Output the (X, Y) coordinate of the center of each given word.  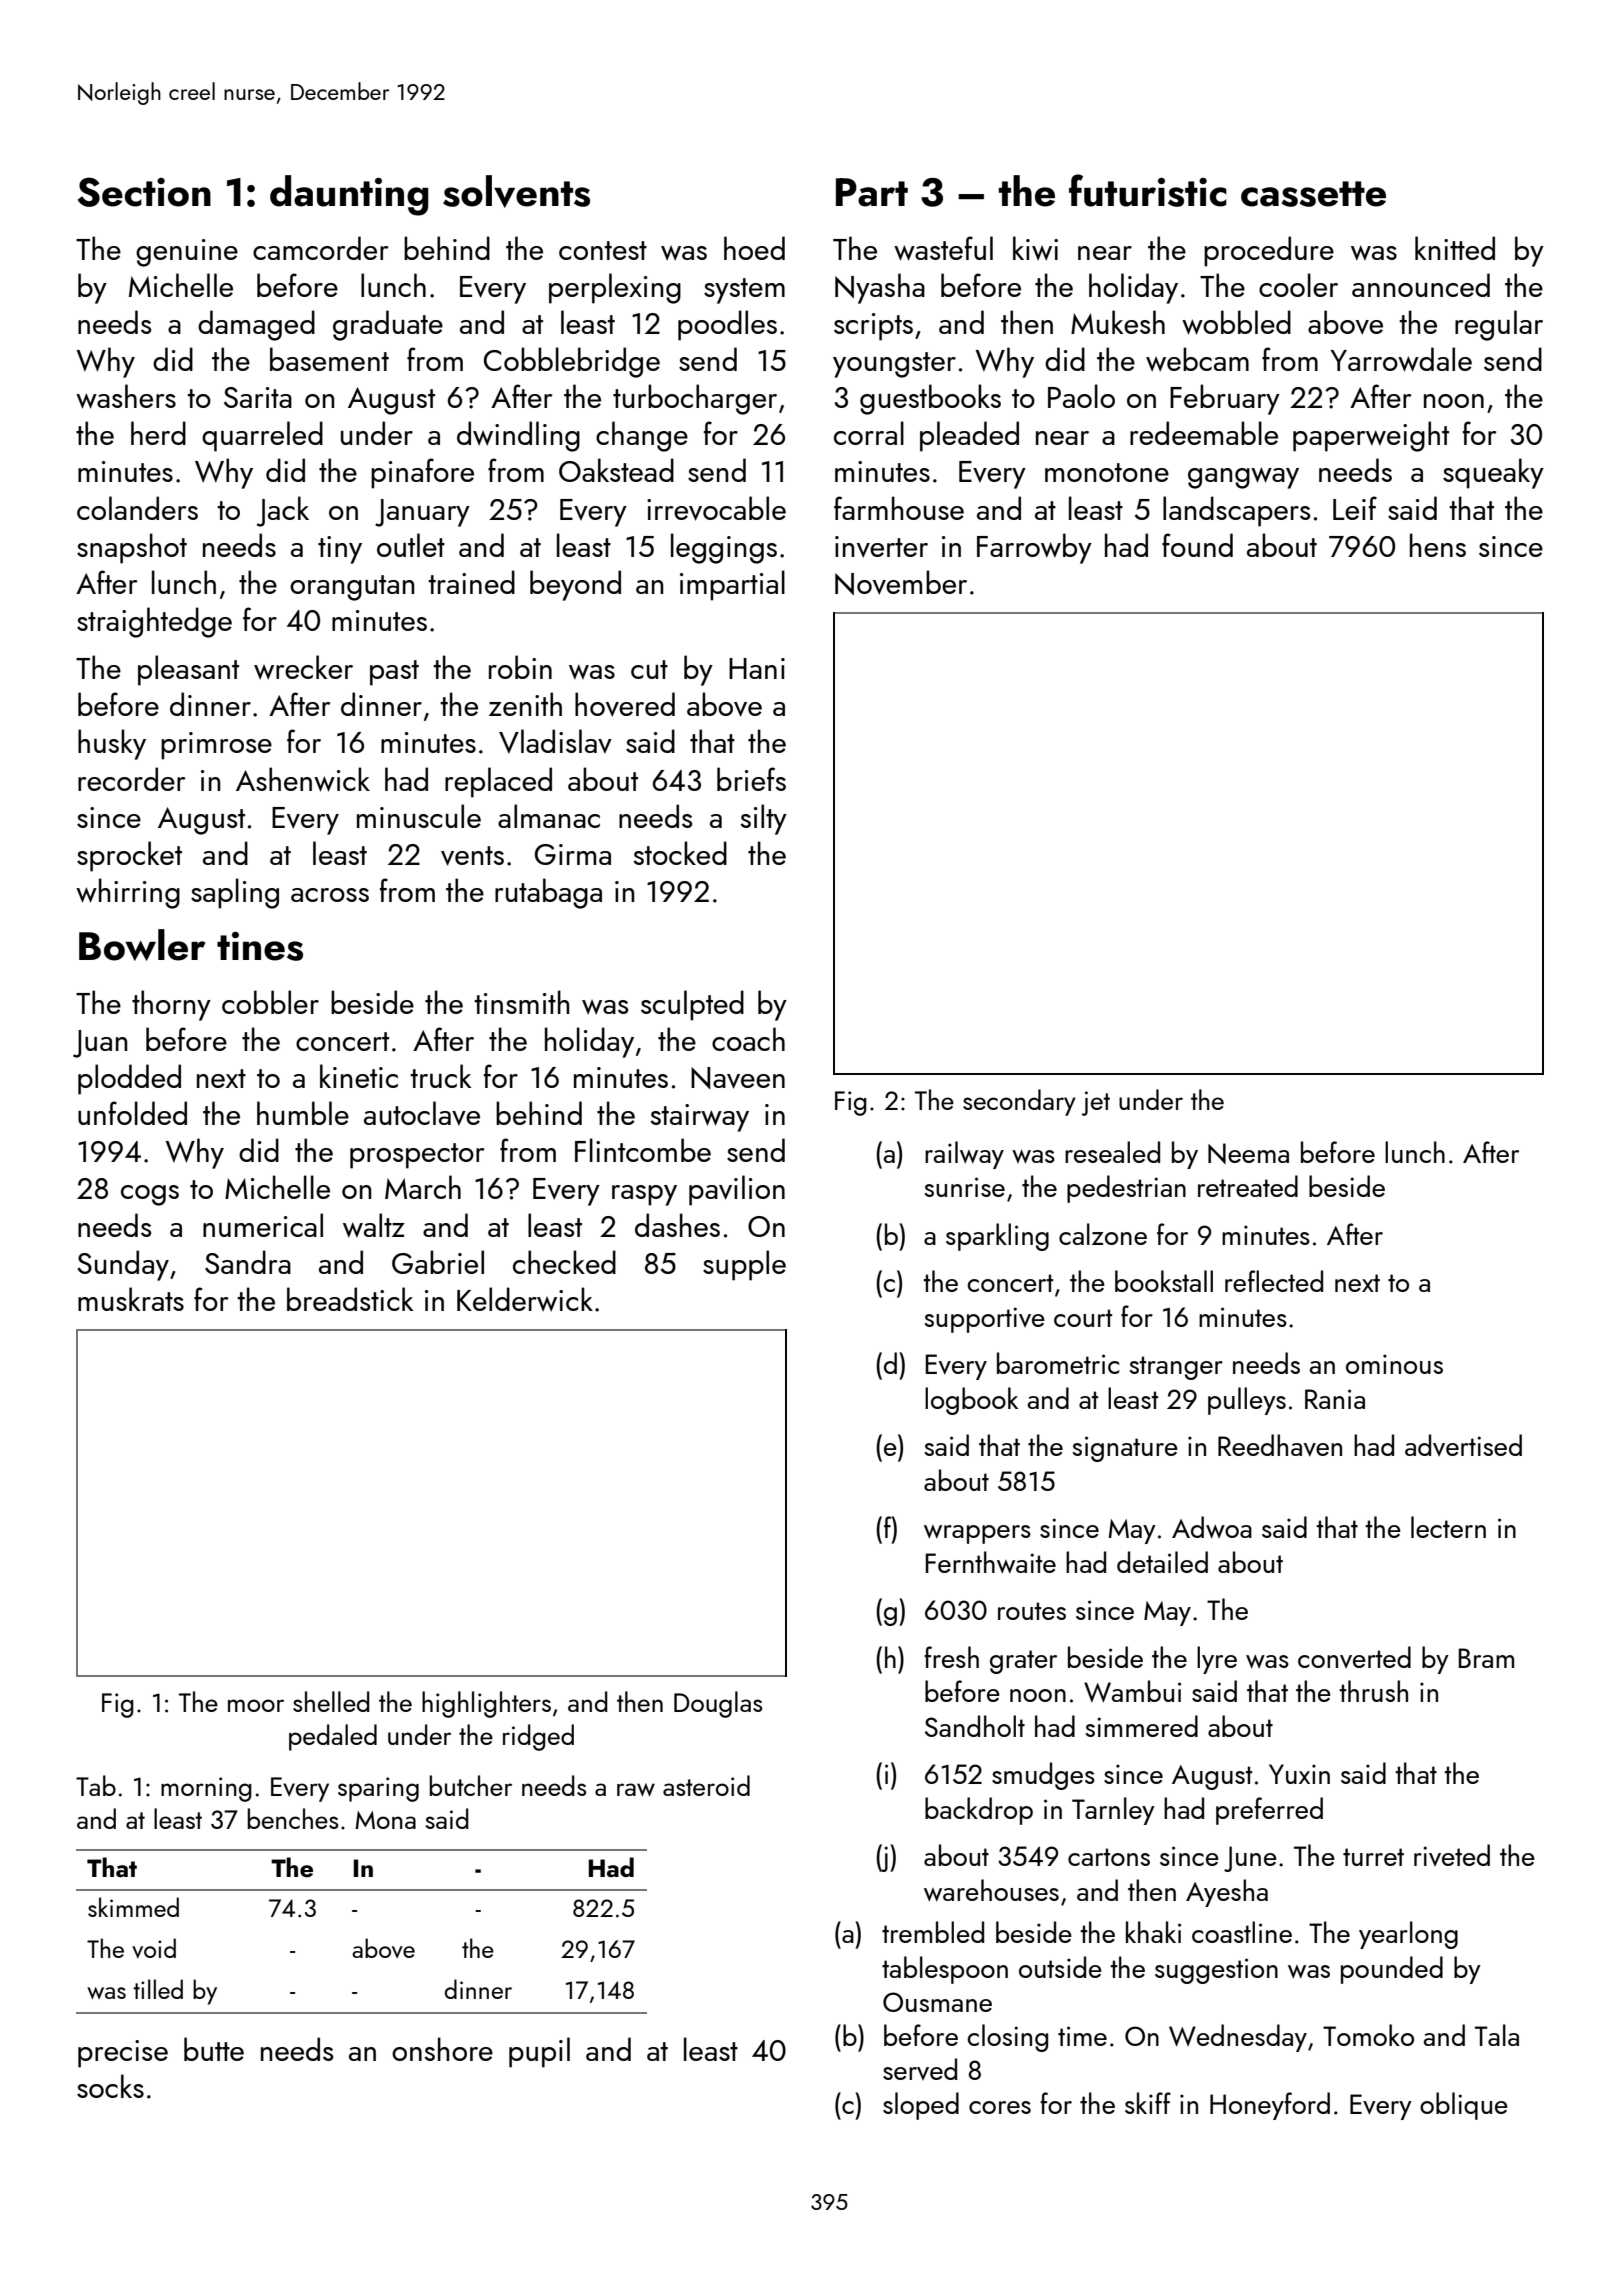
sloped (921, 2106)
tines (260, 946)
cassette (1313, 194)
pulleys (1247, 1401)
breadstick (350, 1299)
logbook (971, 1401)
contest (603, 250)
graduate (388, 325)
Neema (1248, 1153)
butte (214, 2049)
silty (763, 819)
